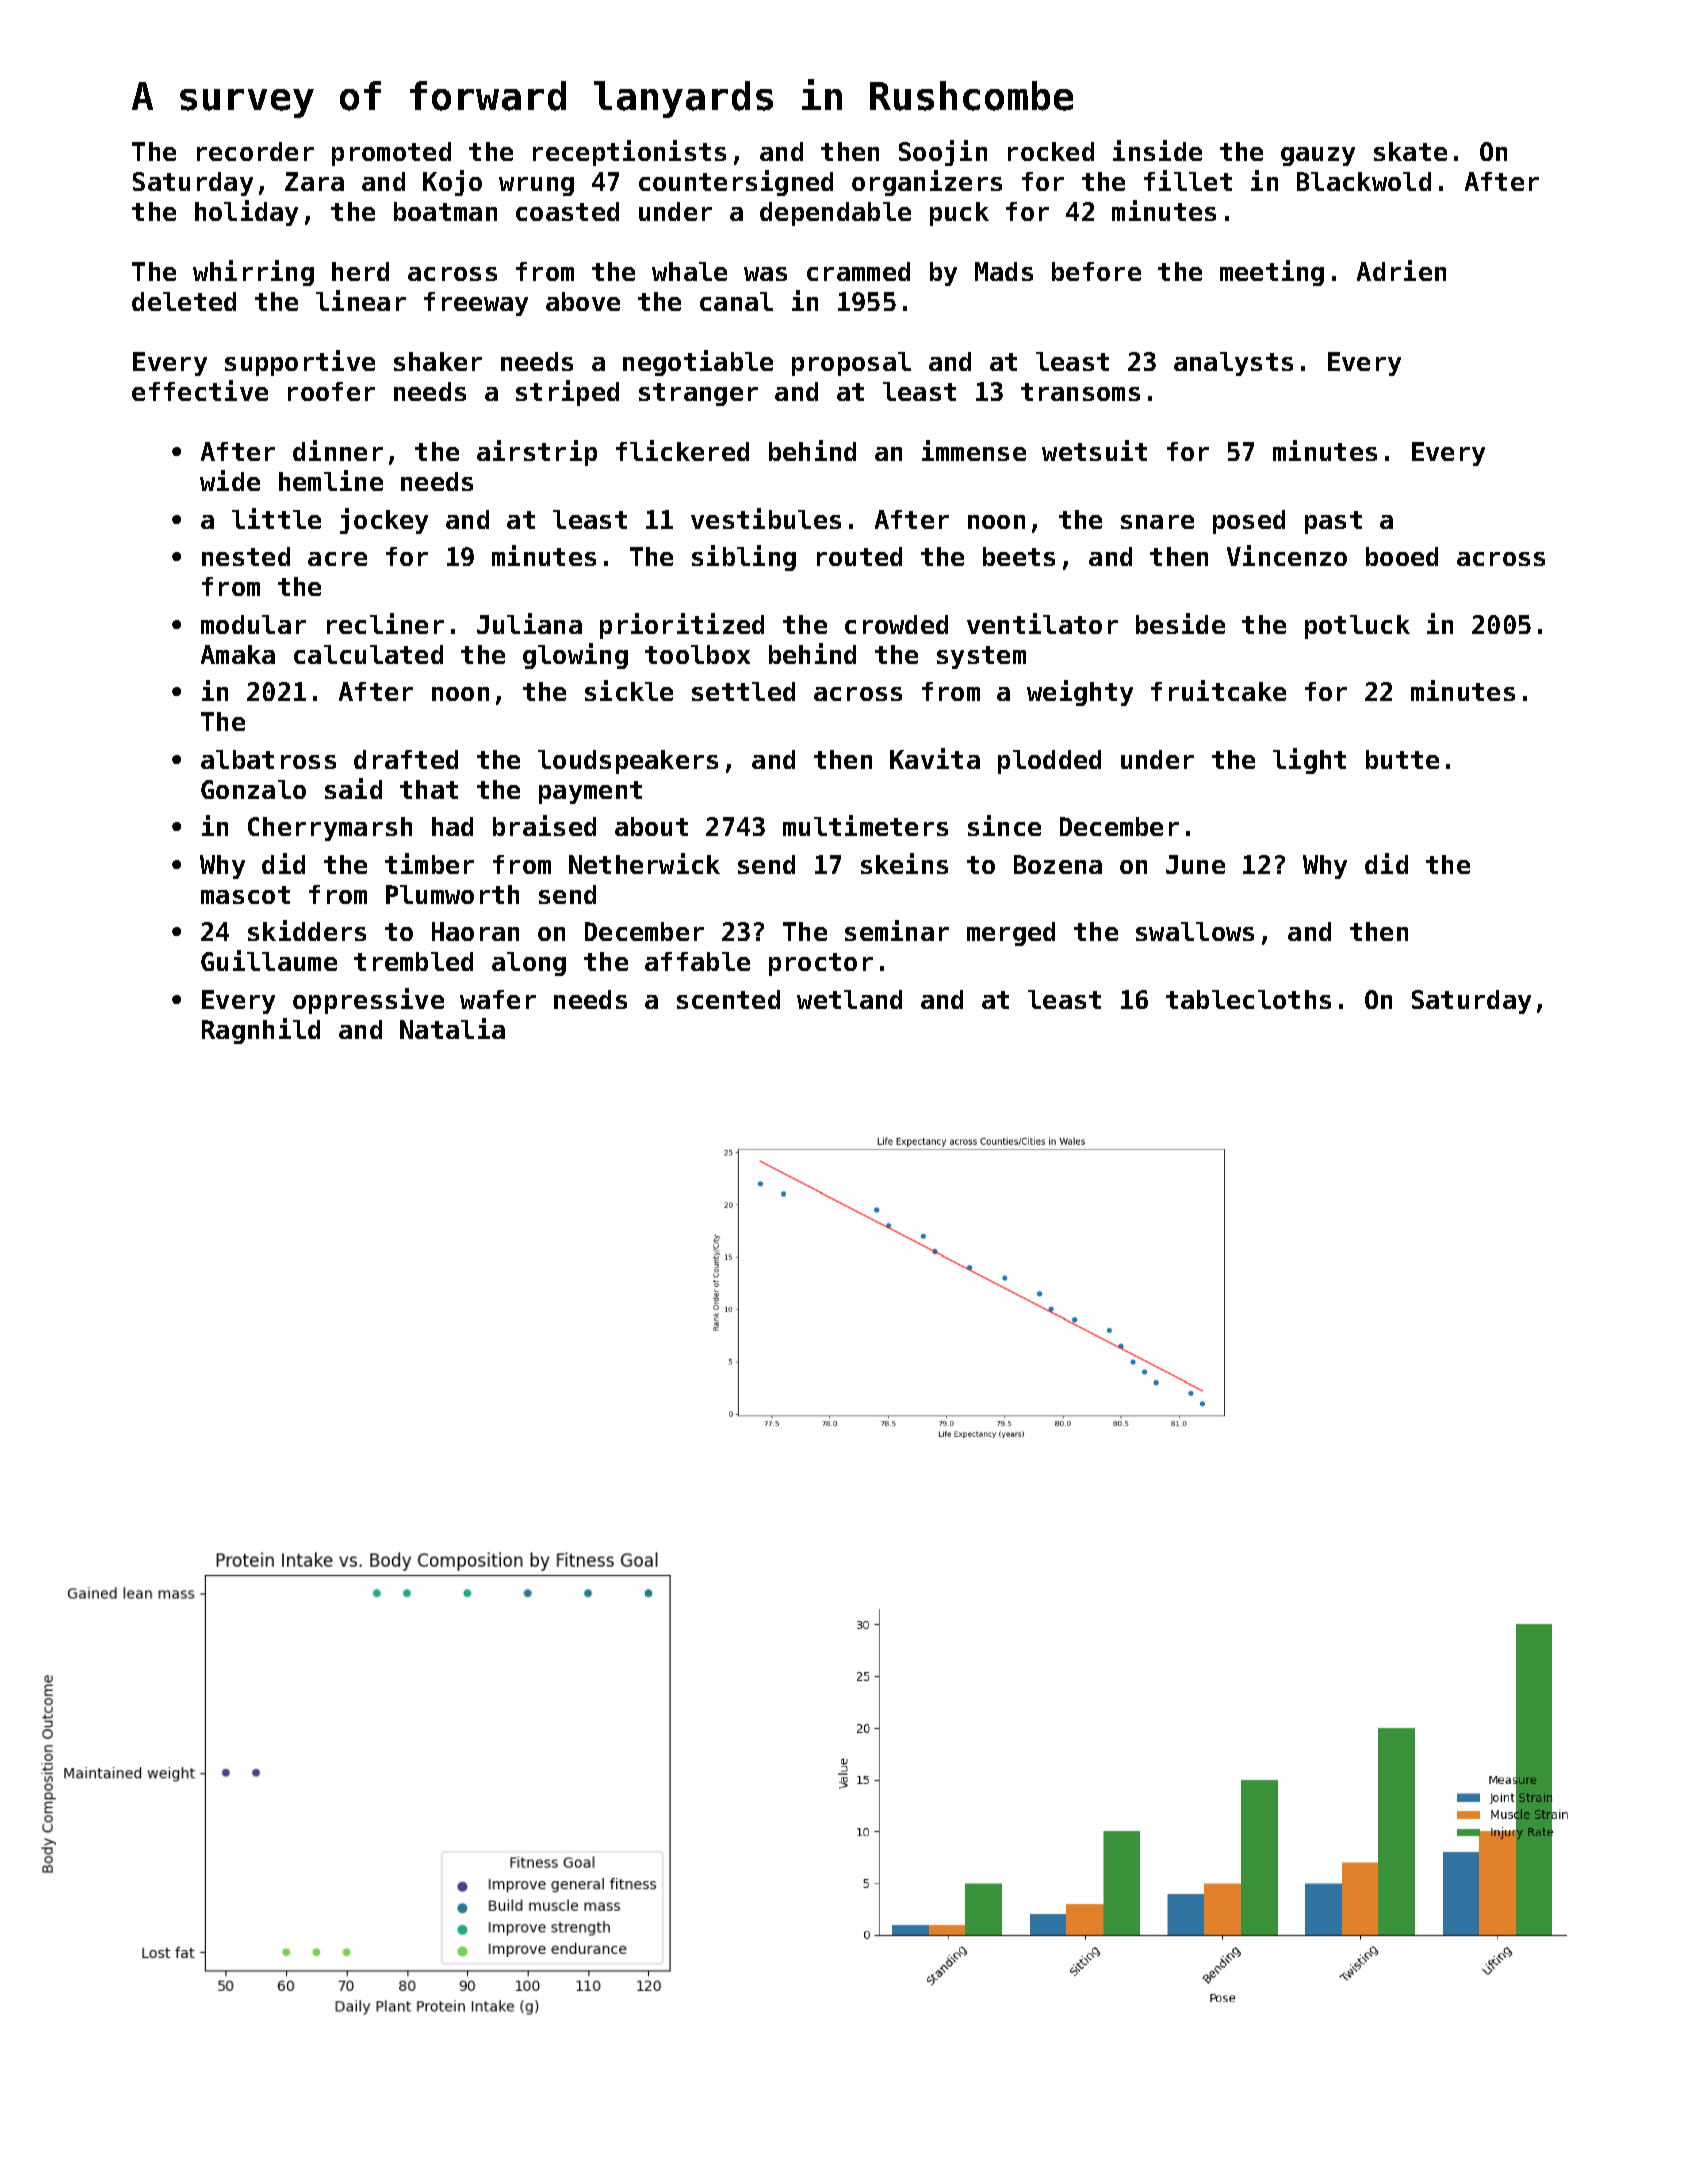  What do you see at coordinates (1051, 151) in the page?
I see `rocked` at bounding box center [1051, 151].
